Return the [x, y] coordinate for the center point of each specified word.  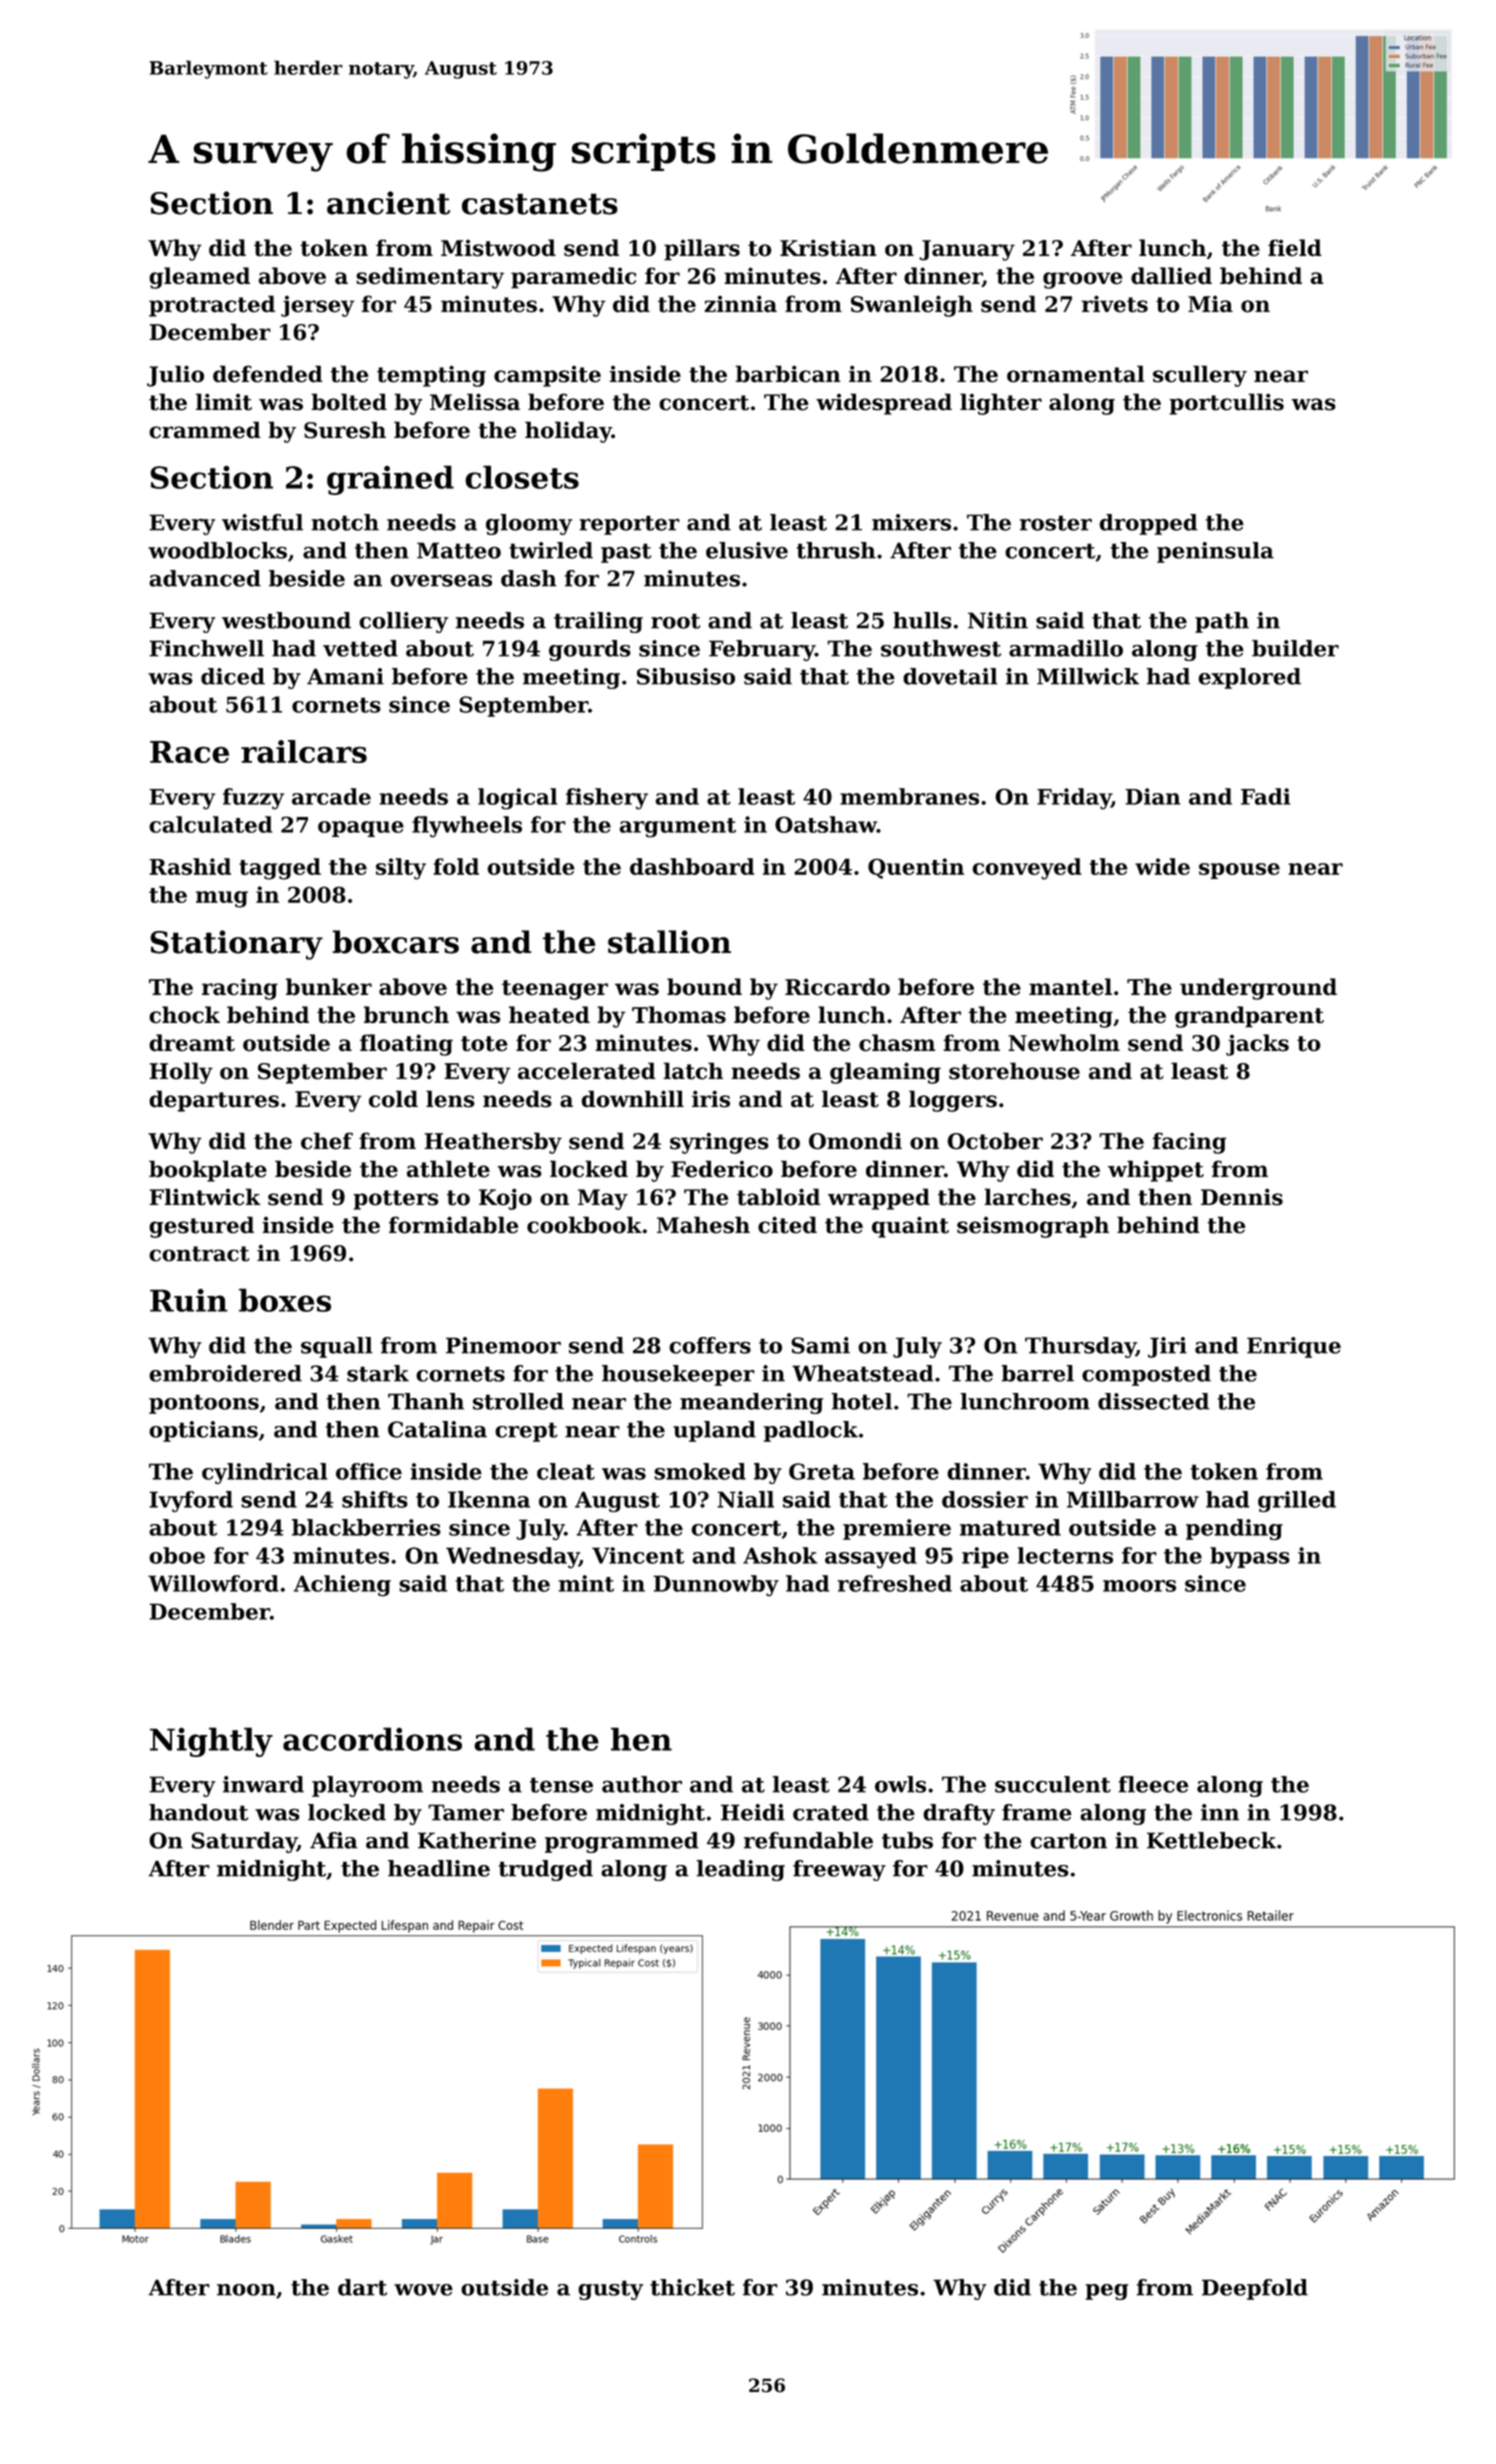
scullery [1200, 376]
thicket [692, 2287]
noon [246, 2290]
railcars [304, 751]
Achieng [342, 1586]
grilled [1297, 1501]
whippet [1156, 1171]
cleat [566, 1471]
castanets [540, 204]
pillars [702, 250]
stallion [669, 942]
